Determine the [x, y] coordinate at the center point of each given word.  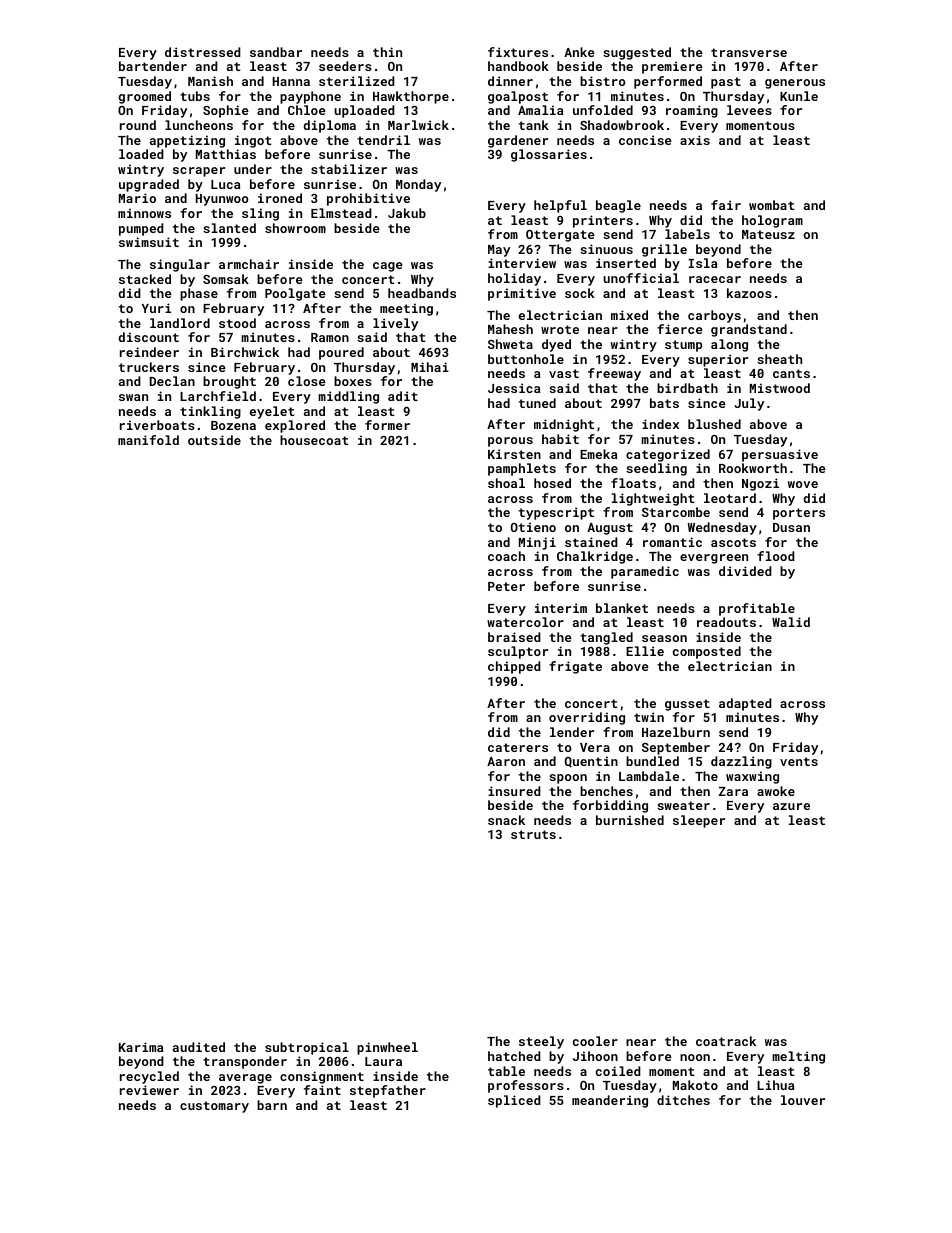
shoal [506, 483]
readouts [726, 622]
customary [214, 1107]
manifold [148, 440]
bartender [153, 66]
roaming [692, 111]
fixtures [518, 52]
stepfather [388, 1091]
